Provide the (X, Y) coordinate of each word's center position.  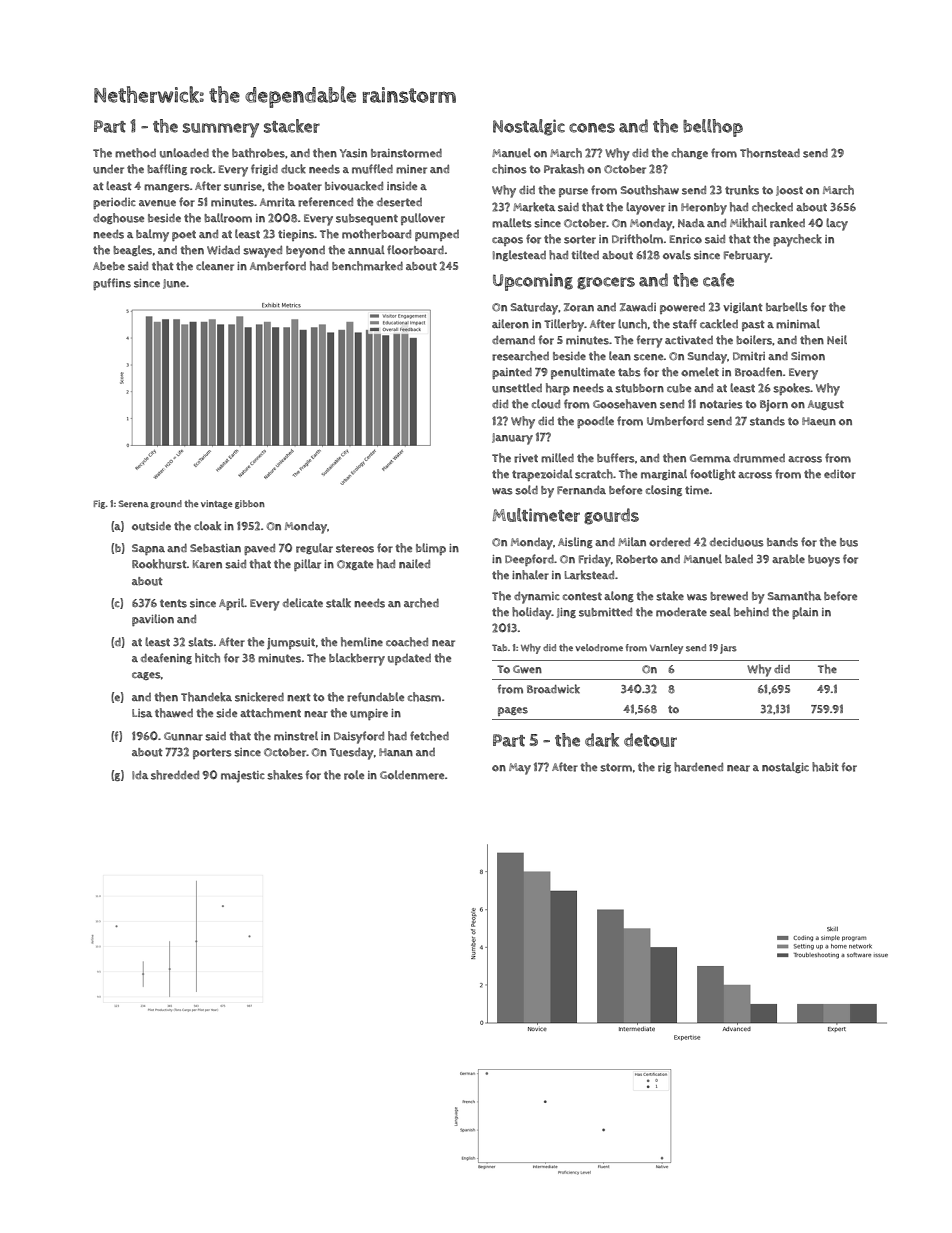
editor (840, 474)
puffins (112, 284)
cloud (546, 404)
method (135, 153)
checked (772, 207)
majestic (243, 777)
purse (573, 192)
